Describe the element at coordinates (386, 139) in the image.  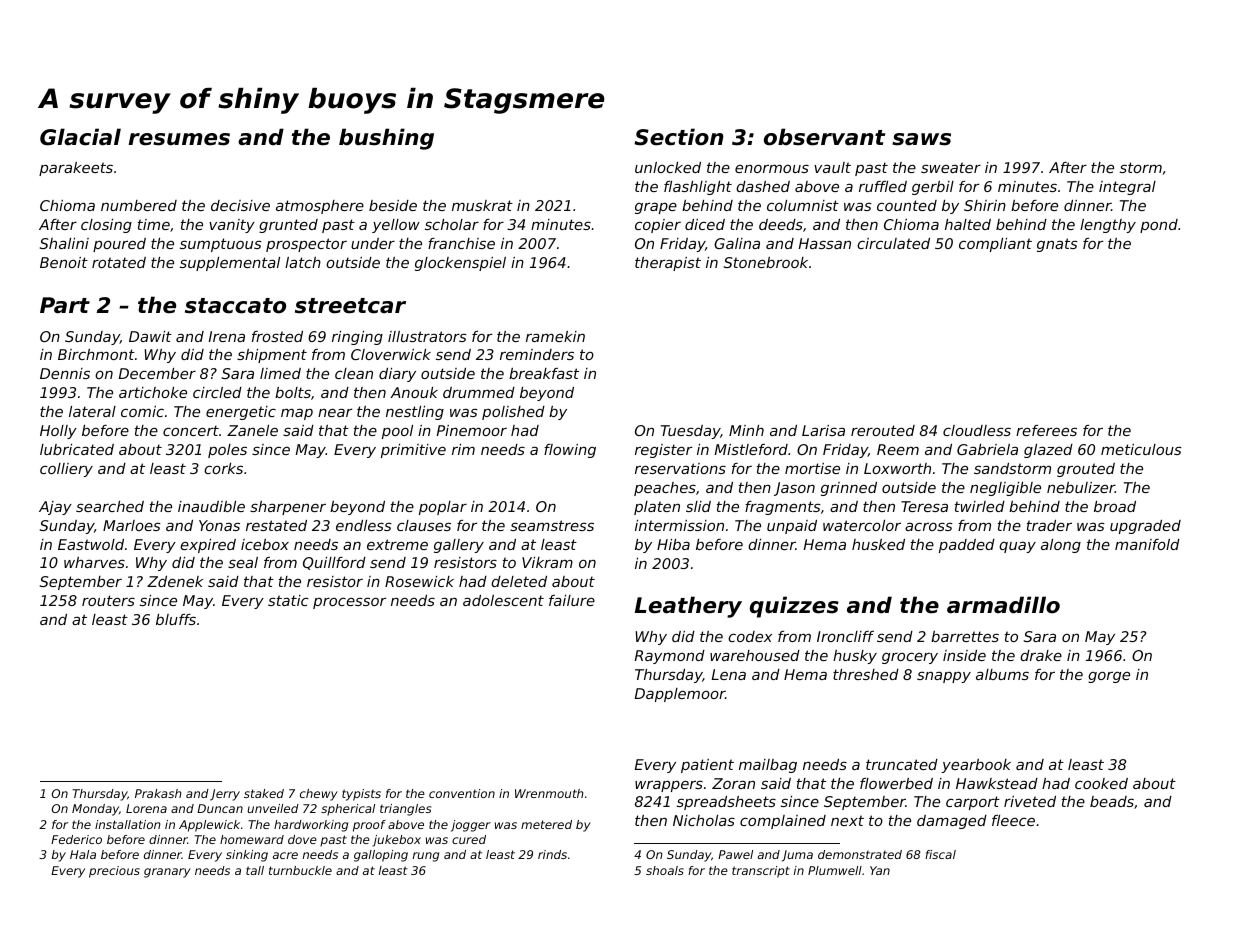
I see `bushing` at that location.
